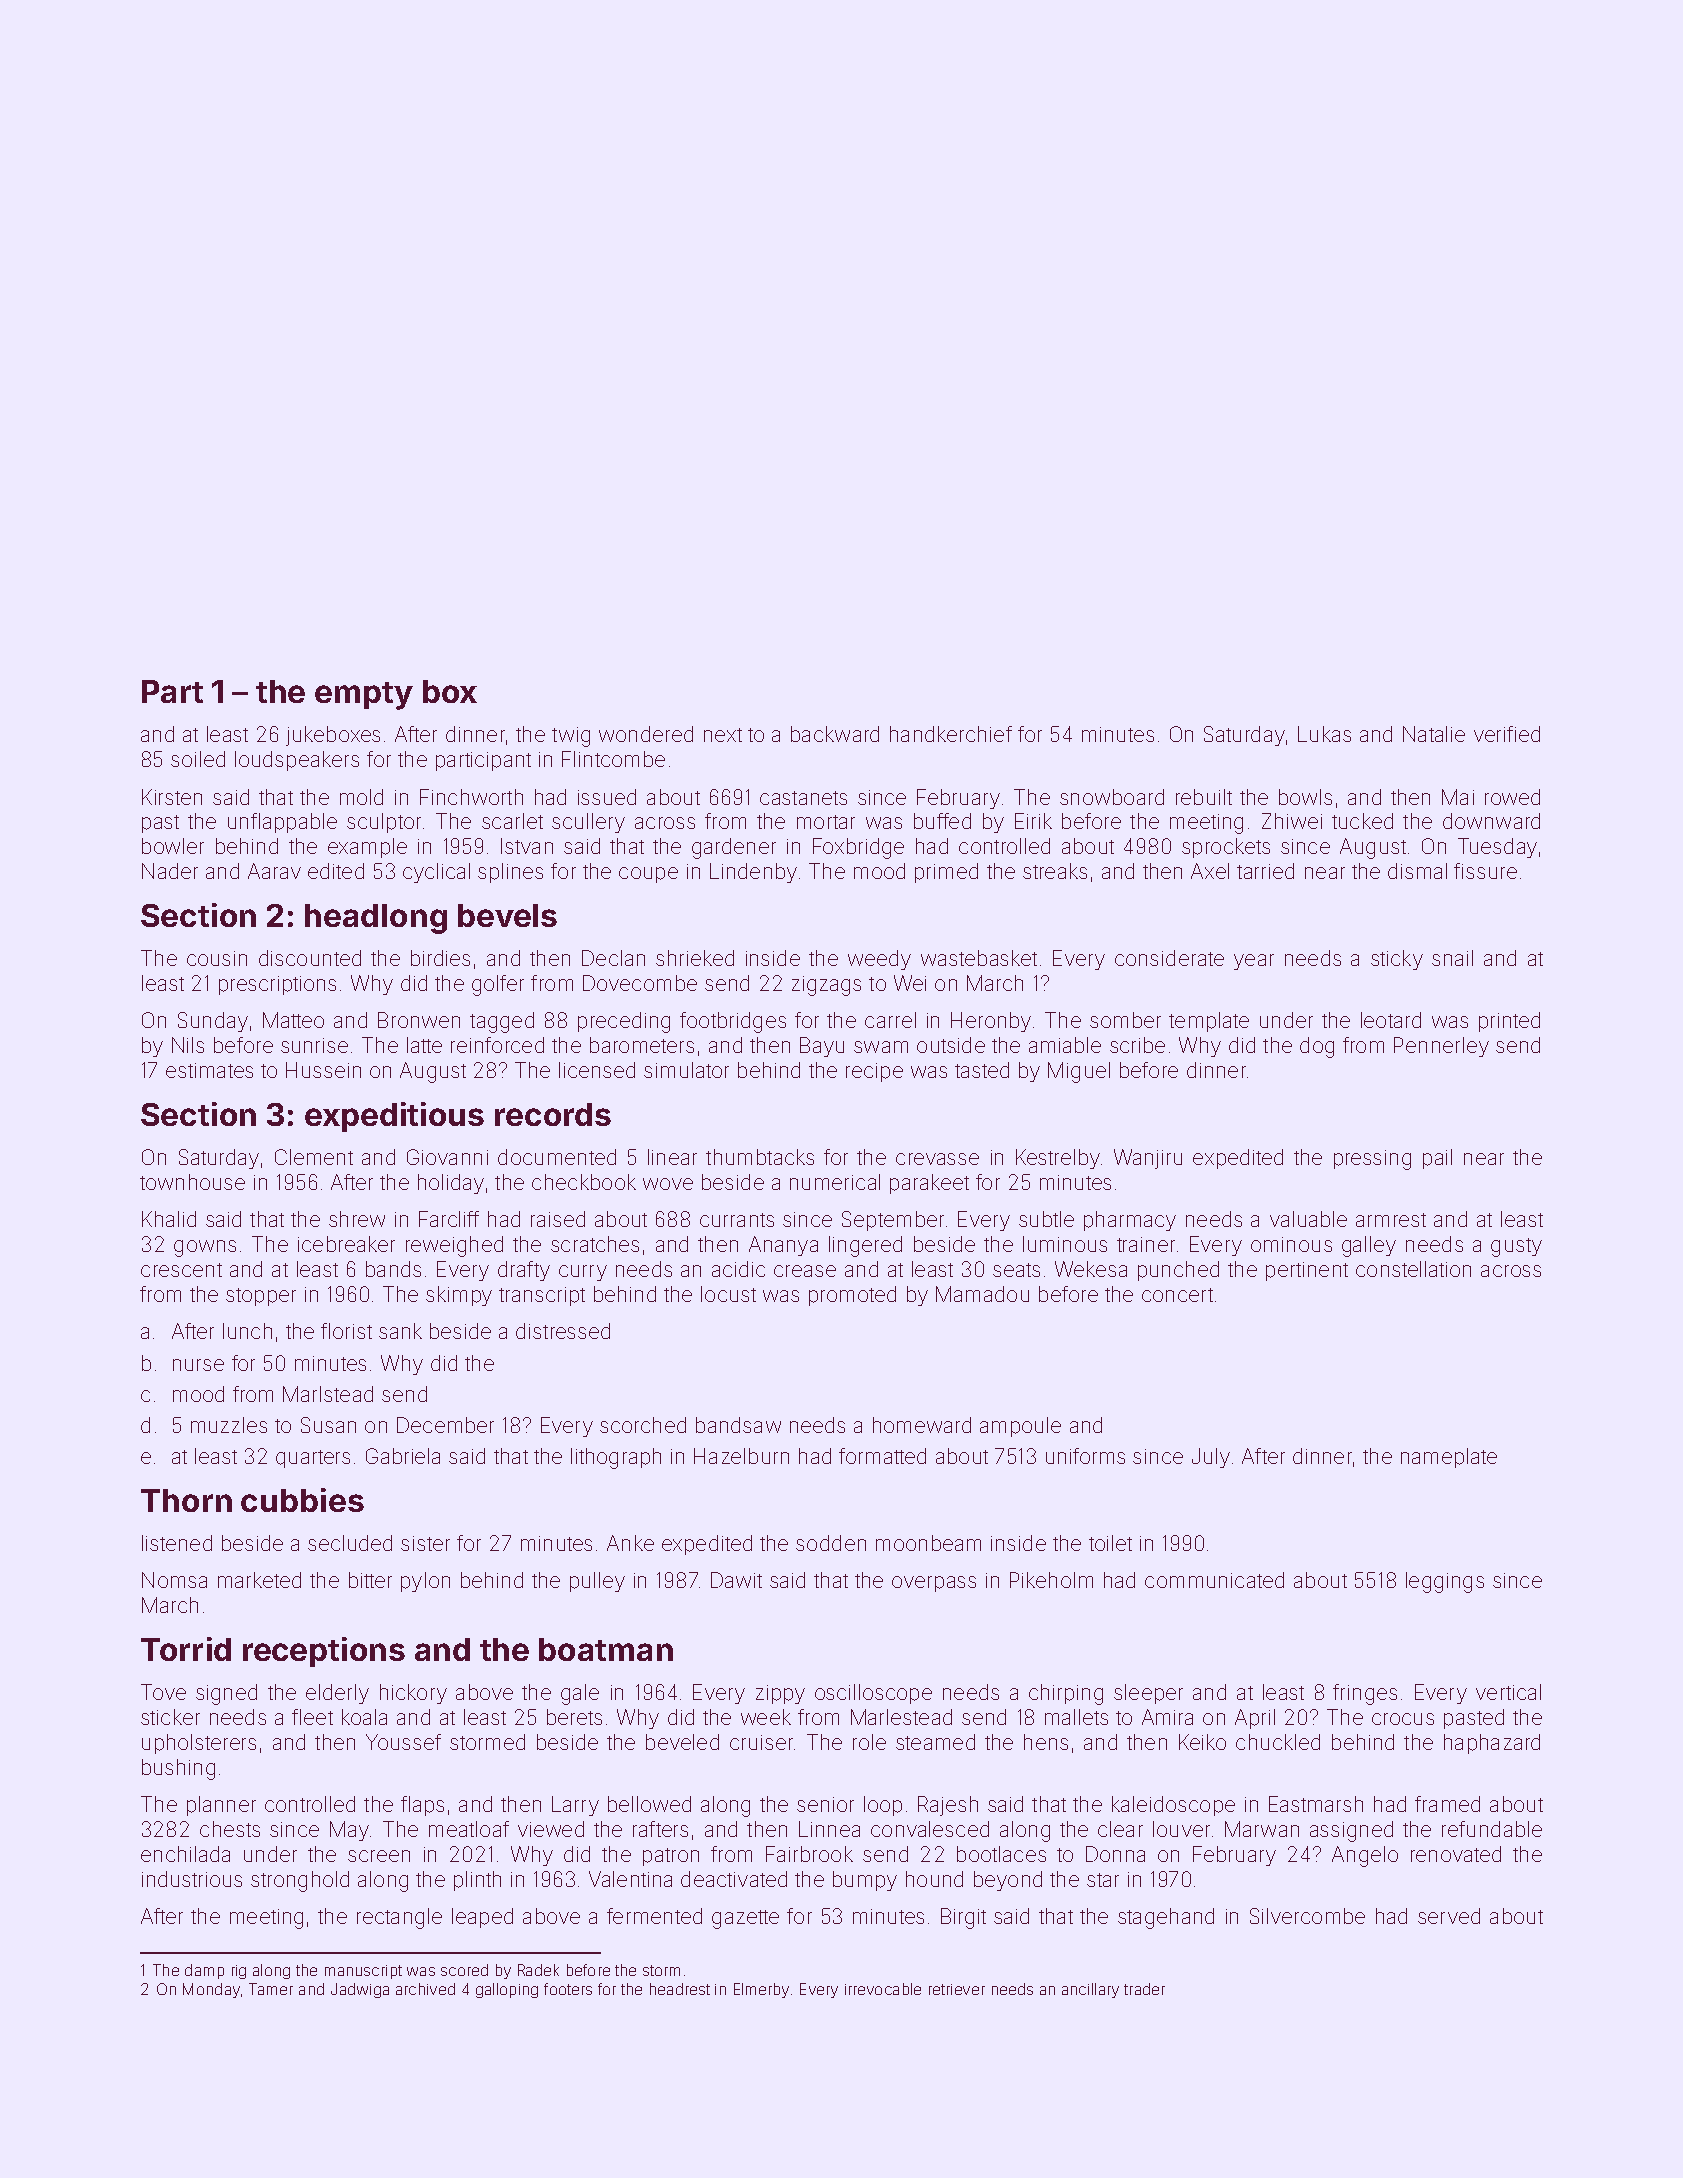 The width and height of the screenshot is (1683, 2178). I want to click on townhouse, so click(192, 1182).
